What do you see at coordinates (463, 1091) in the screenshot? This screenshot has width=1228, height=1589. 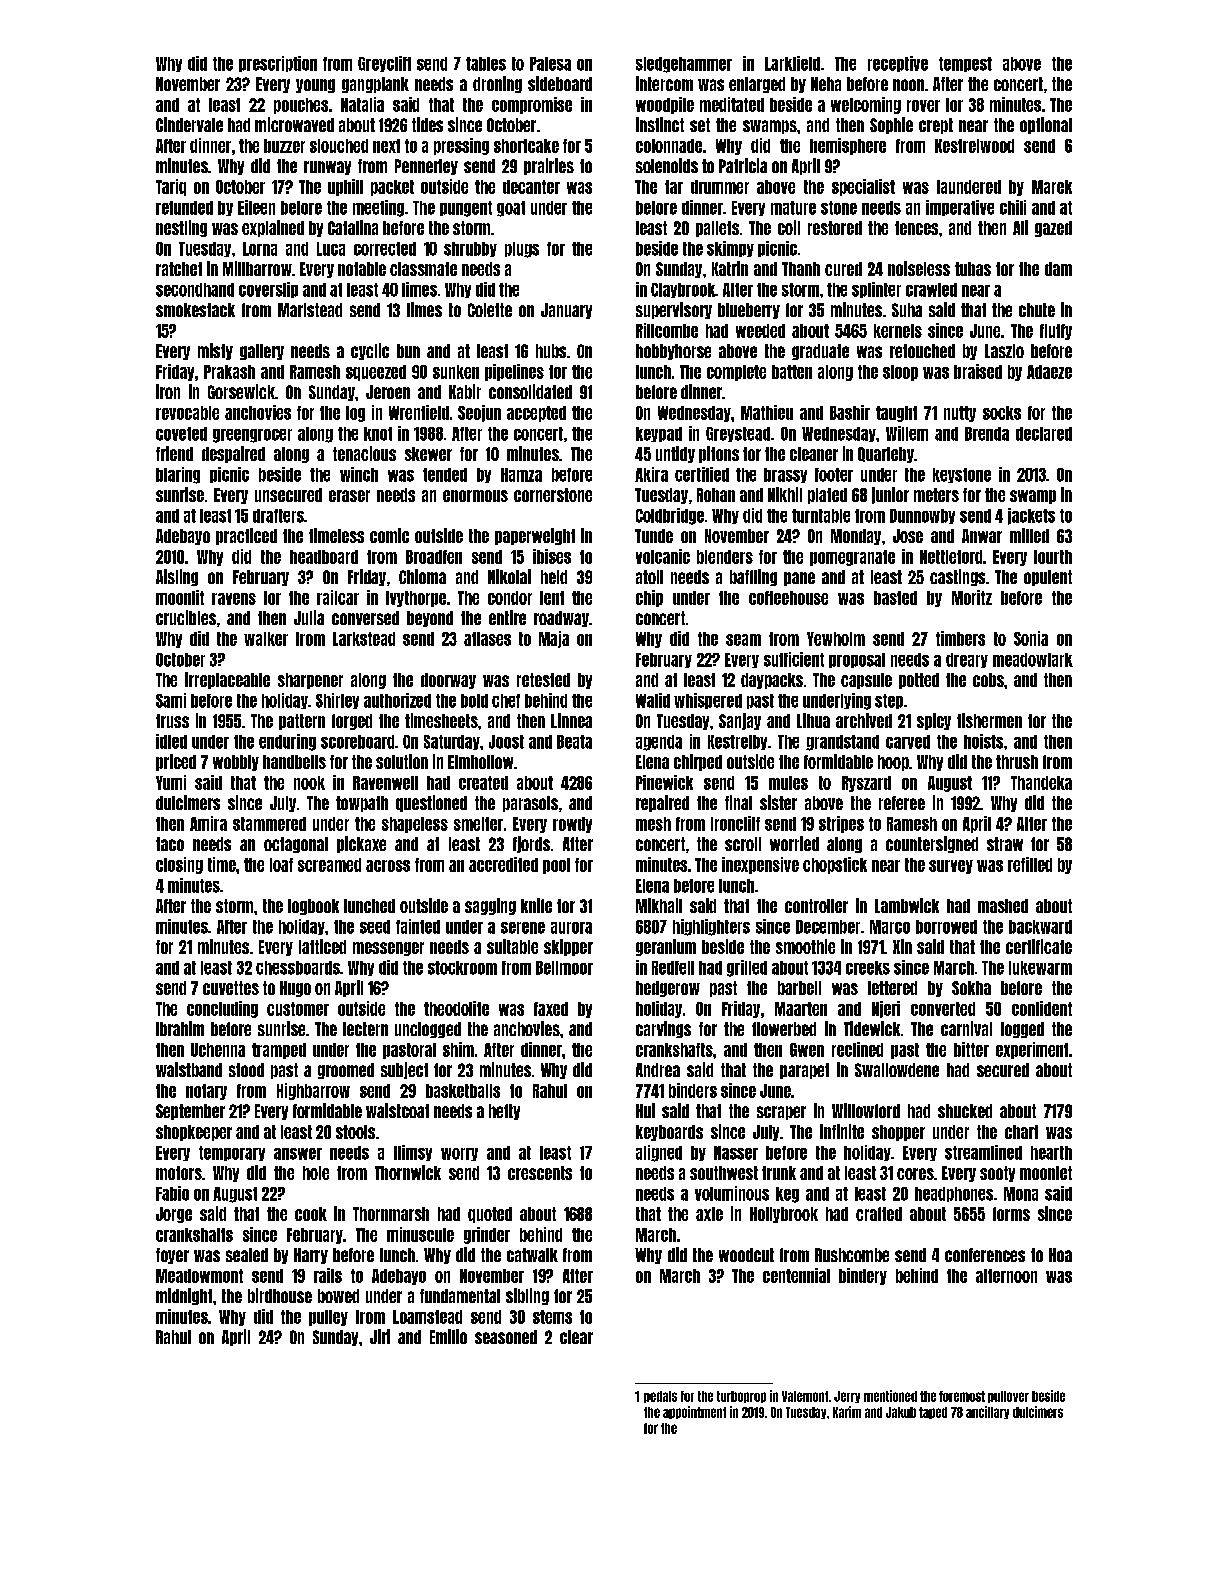 I see `basketballs` at bounding box center [463, 1091].
